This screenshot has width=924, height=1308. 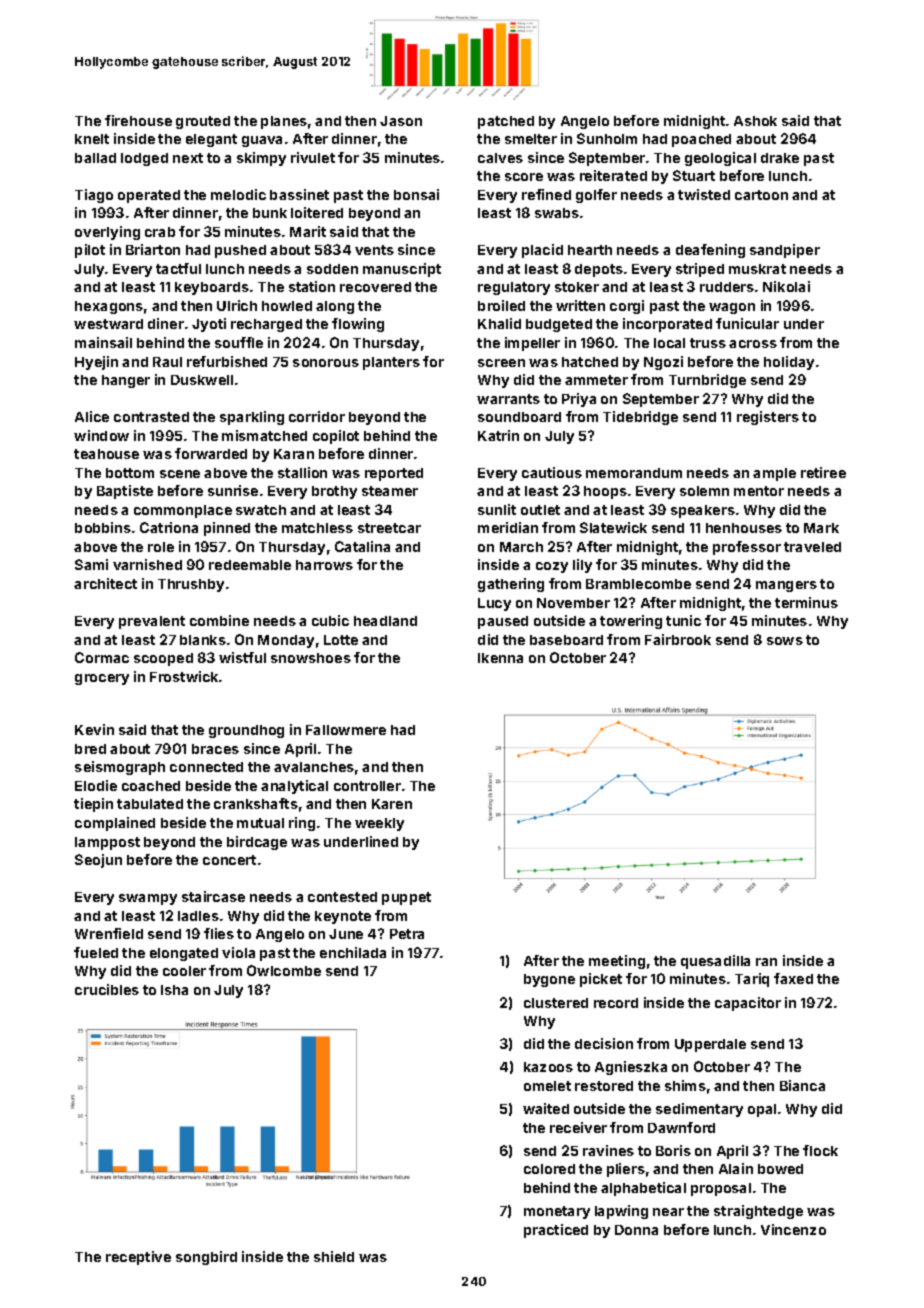 I want to click on ample, so click(x=774, y=474).
